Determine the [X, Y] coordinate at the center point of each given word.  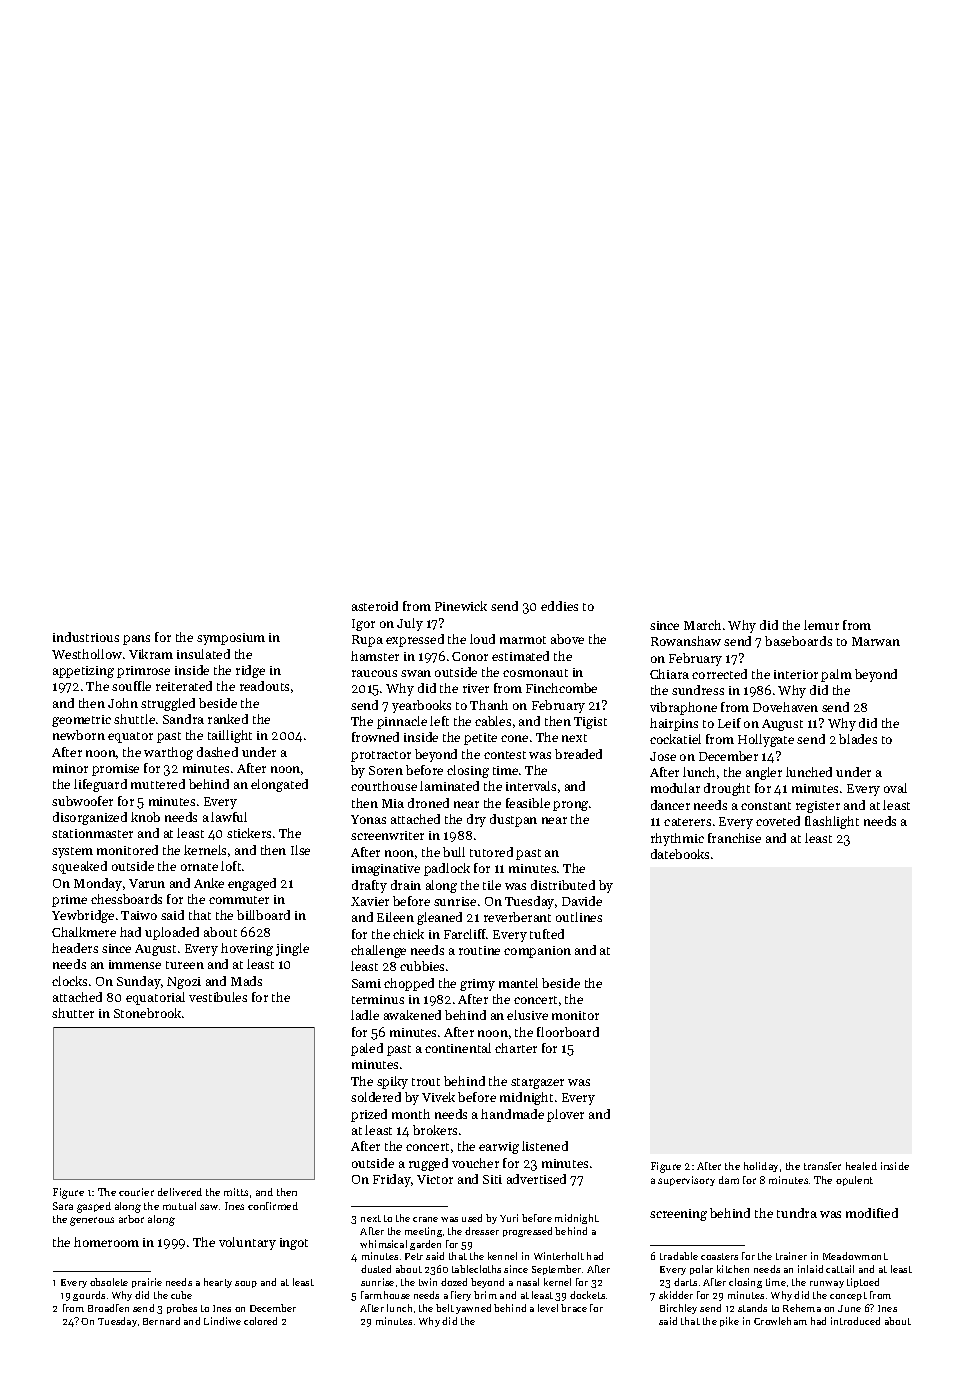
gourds [89, 1296]
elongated [279, 785]
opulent [854, 1181]
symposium [231, 639]
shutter [73, 1013]
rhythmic [677, 839]
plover [565, 1115]
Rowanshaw [686, 641]
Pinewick [461, 606]
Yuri [509, 1218]
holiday [761, 1167]
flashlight [832, 822]
